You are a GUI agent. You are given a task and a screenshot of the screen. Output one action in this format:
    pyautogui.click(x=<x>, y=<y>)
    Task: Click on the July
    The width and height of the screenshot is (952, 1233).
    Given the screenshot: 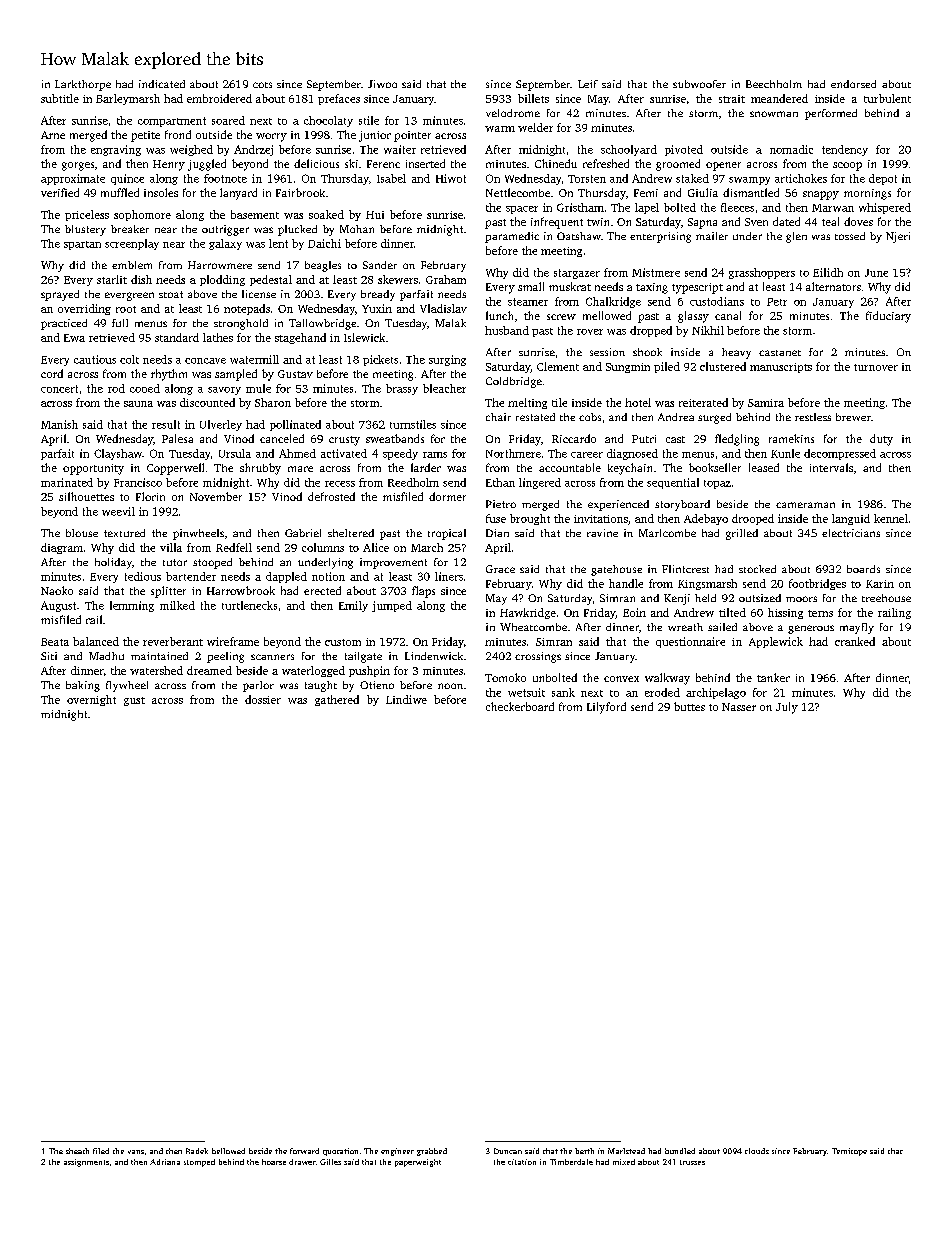 What is the action you would take?
    pyautogui.click(x=787, y=708)
